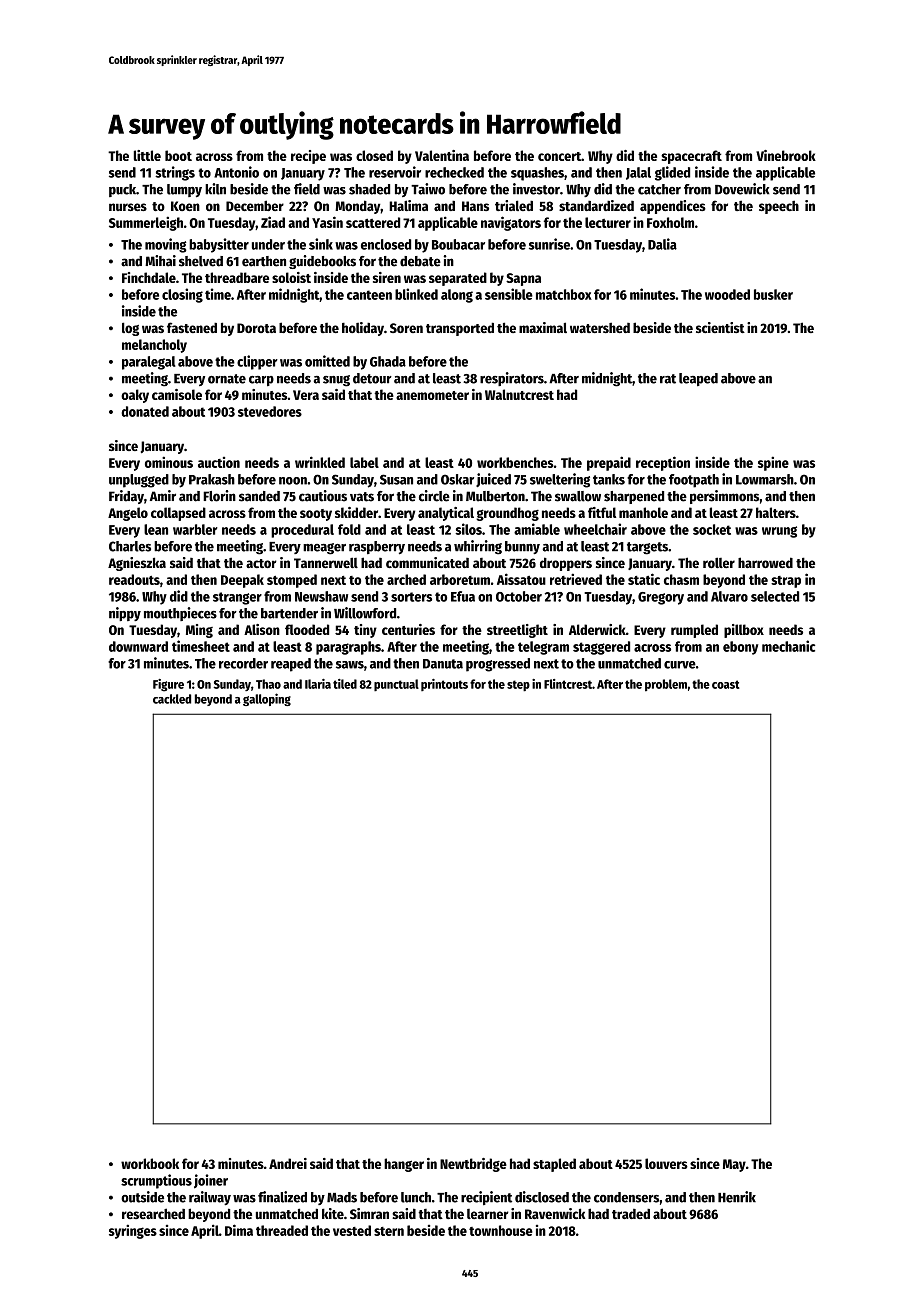 This screenshot has height=1308, width=924. I want to click on Amir, so click(163, 495).
